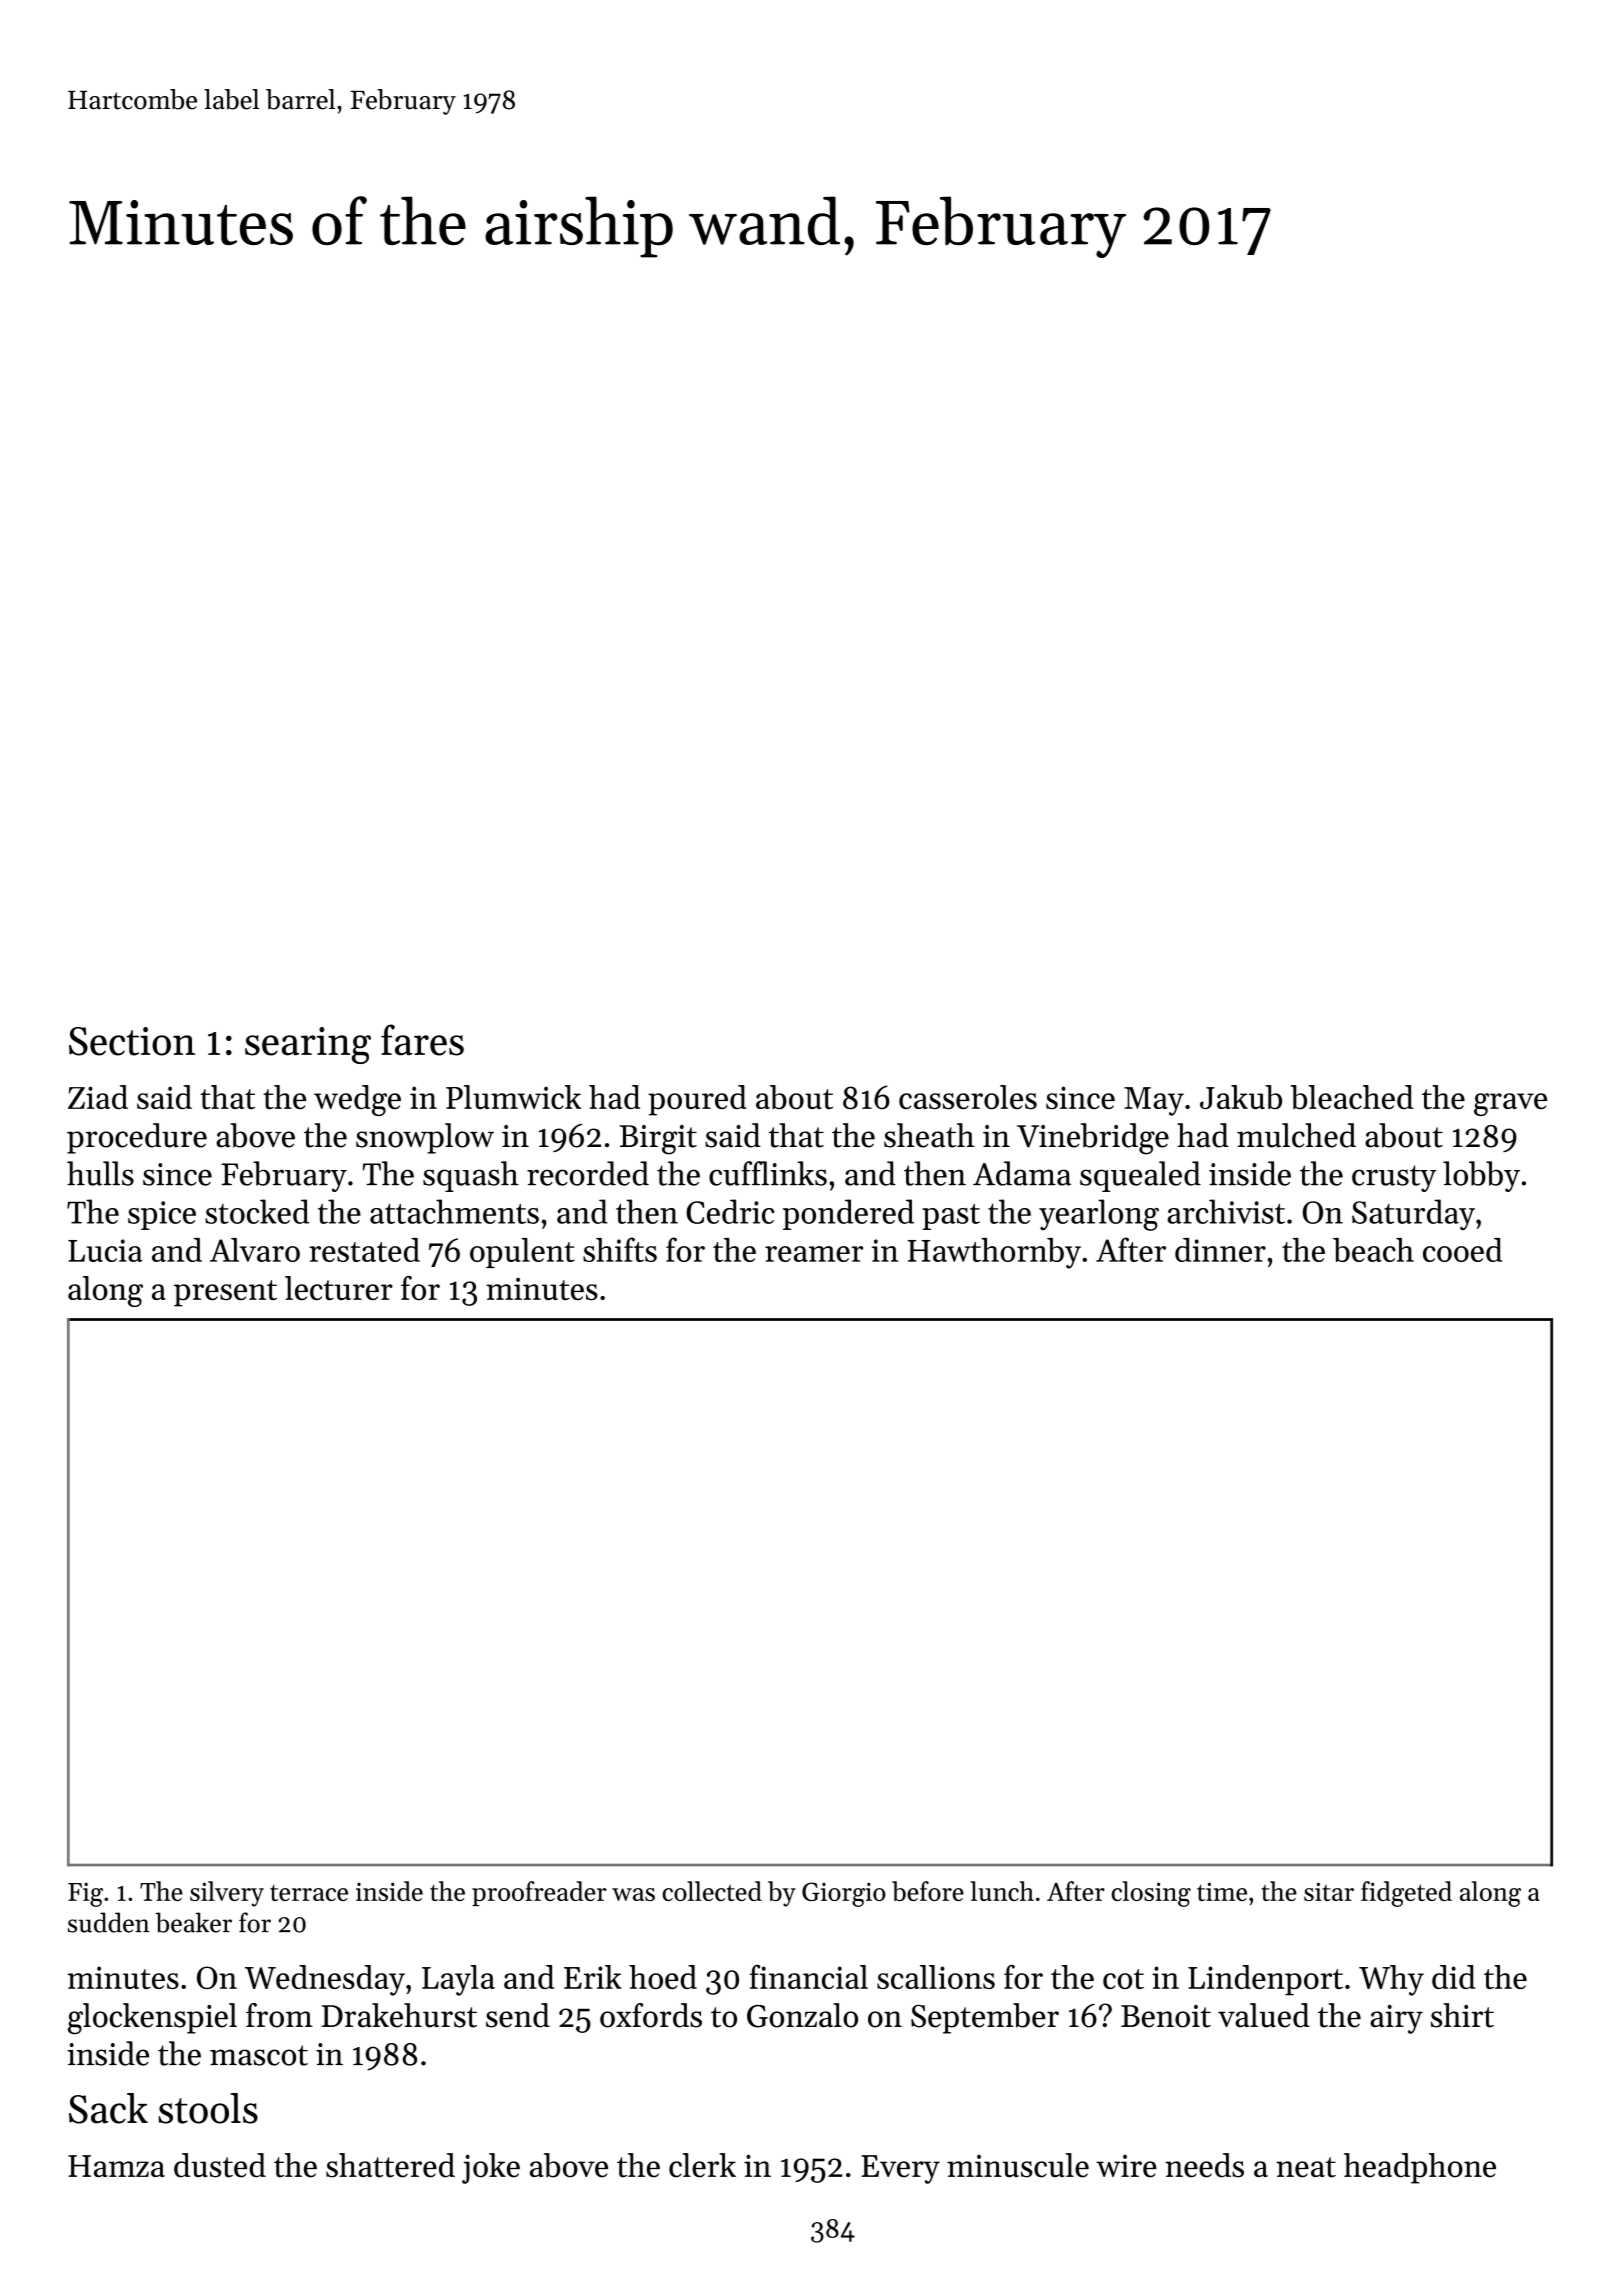  Describe the element at coordinates (308, 1045) in the page. I see `searing` at that location.
